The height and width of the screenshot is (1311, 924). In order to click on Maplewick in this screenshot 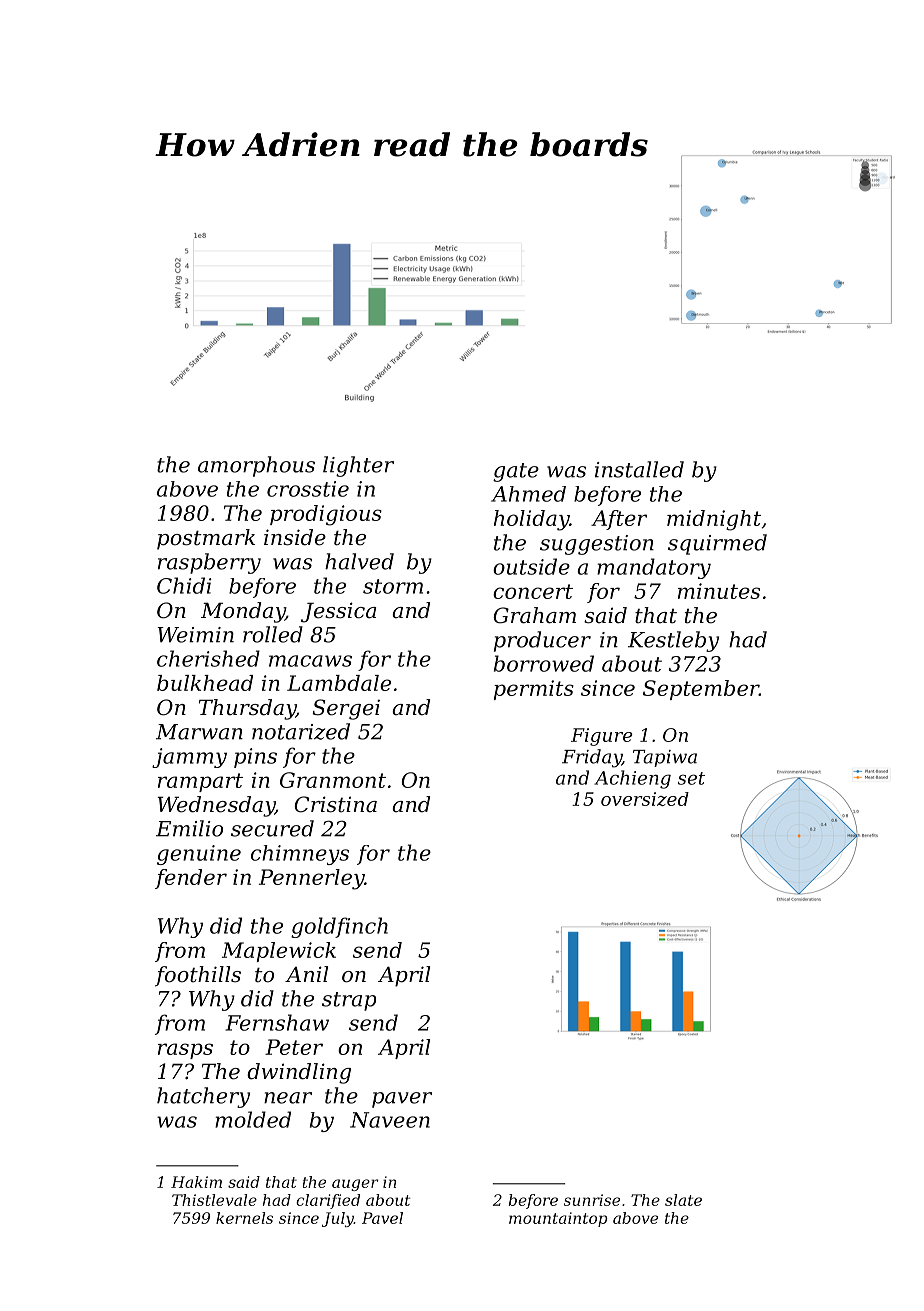, I will do `click(279, 952)`.
